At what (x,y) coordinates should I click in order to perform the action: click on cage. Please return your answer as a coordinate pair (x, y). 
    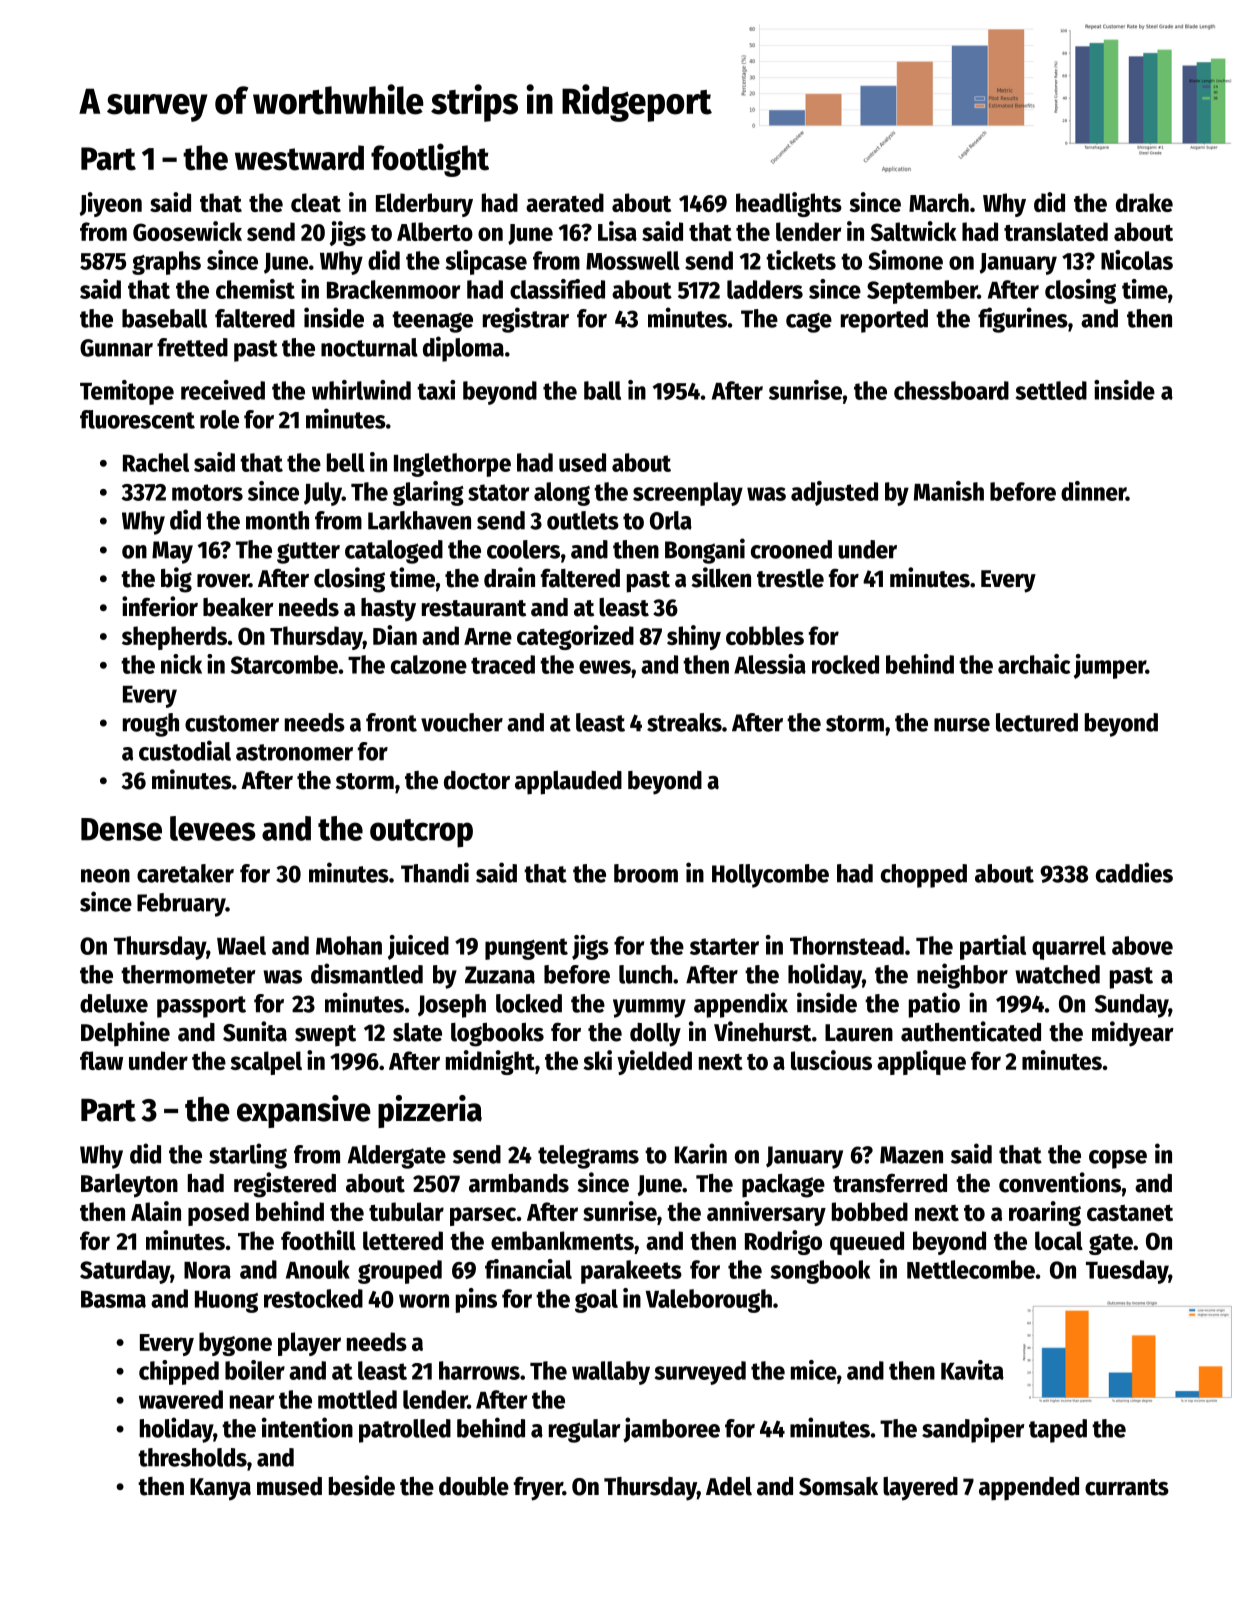
    Looking at the image, I should click on (809, 322).
